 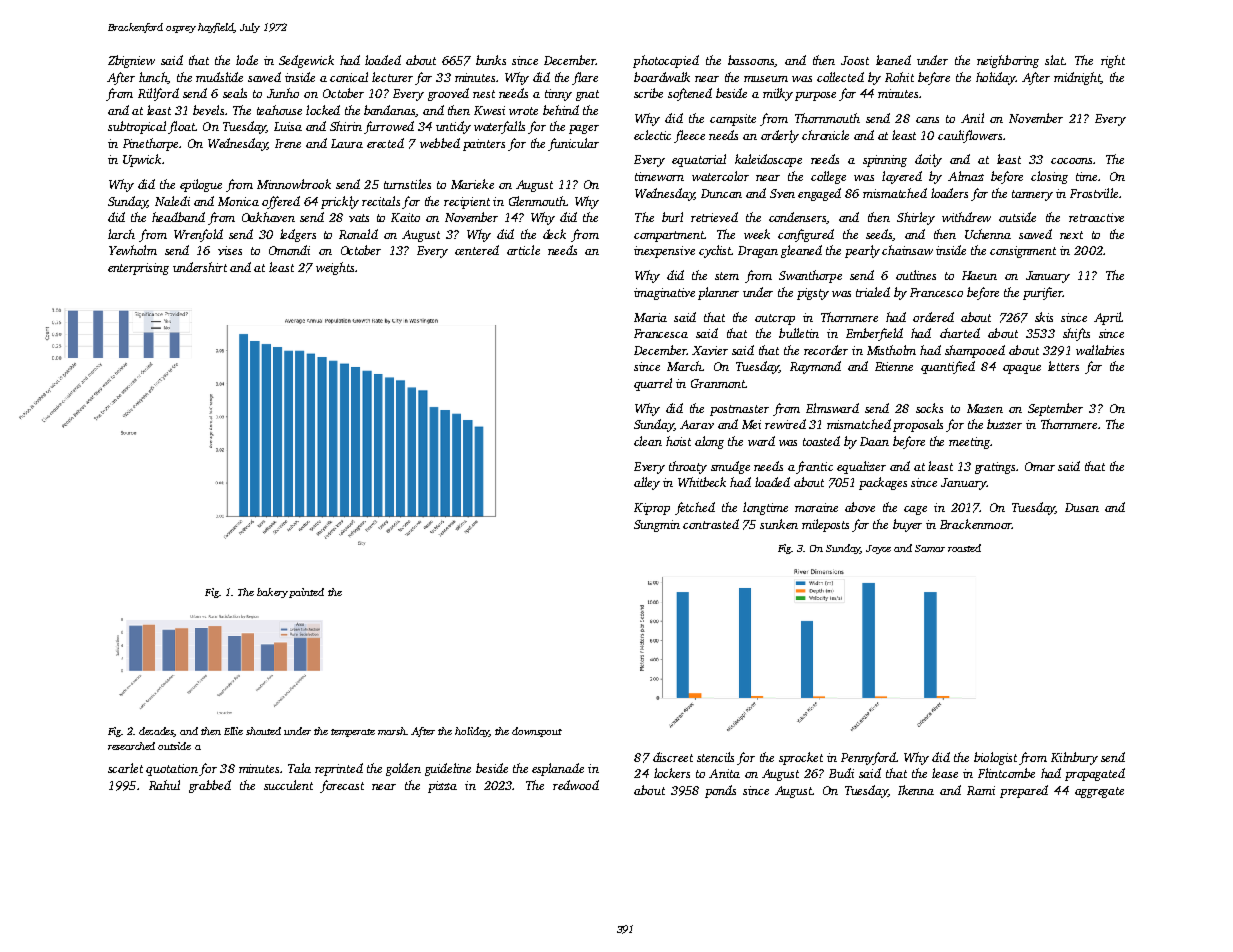 I want to click on weights, so click(x=335, y=268).
